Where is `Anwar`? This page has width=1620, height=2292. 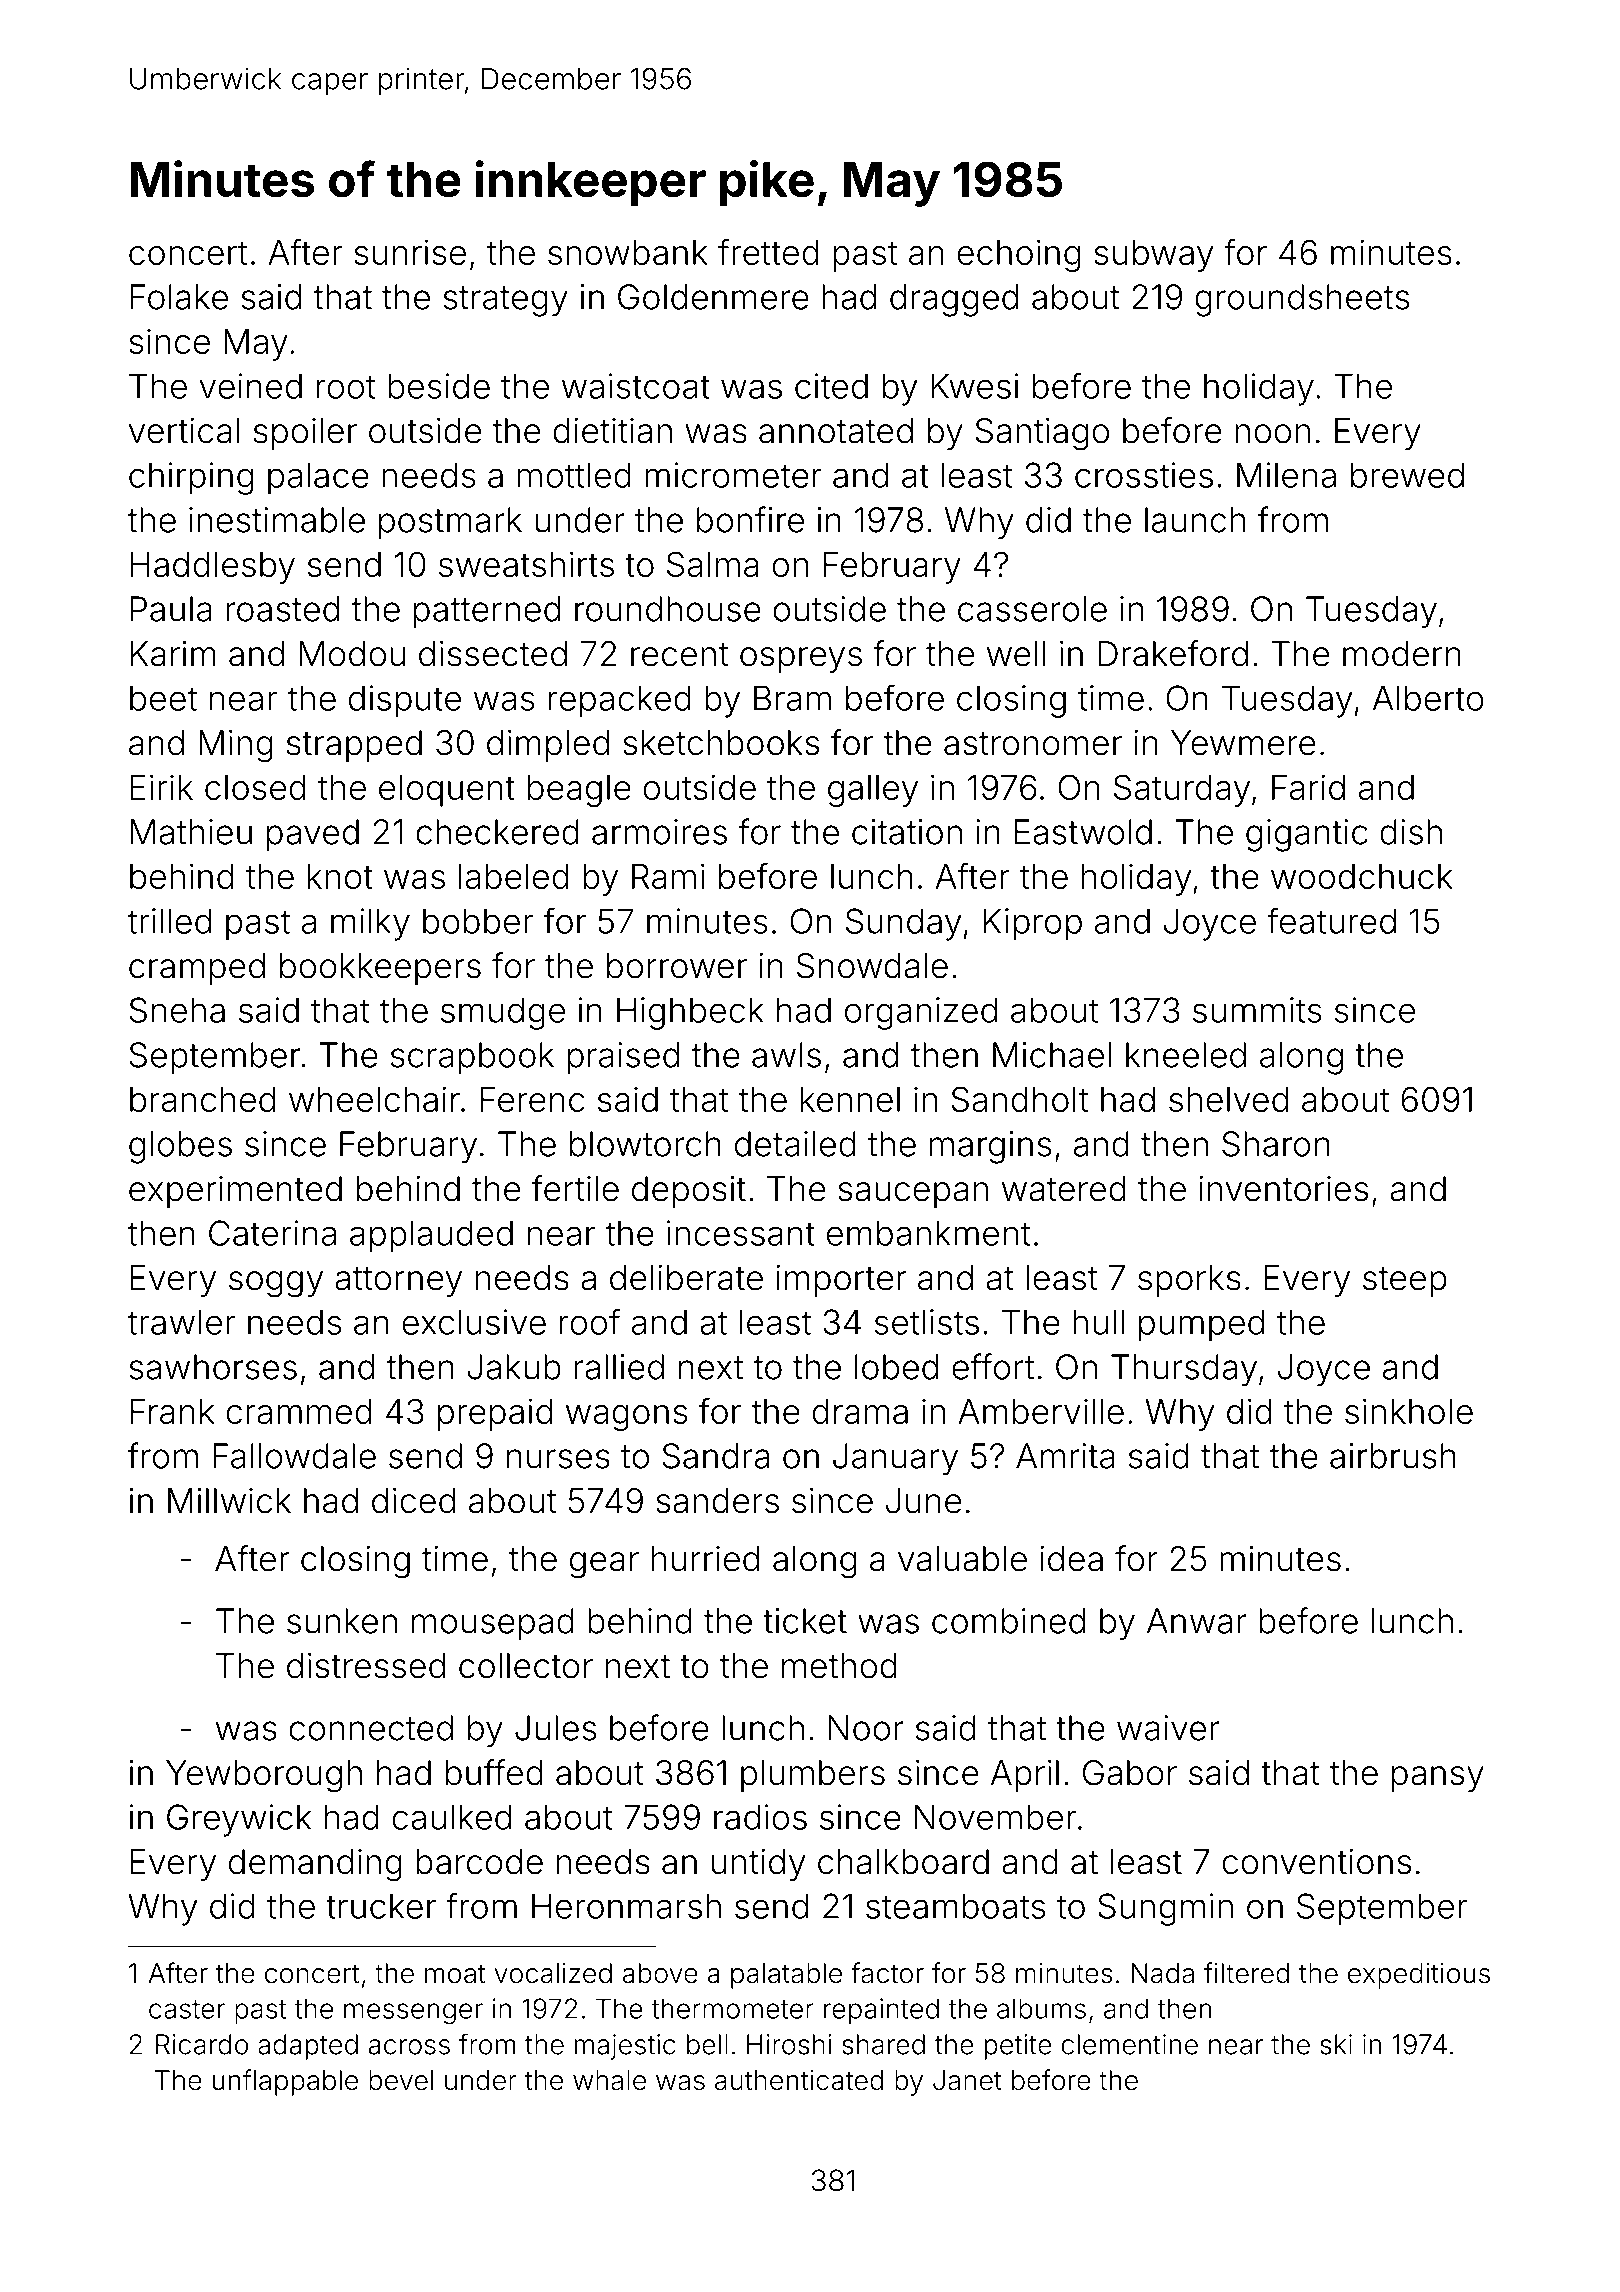 Anwar is located at coordinates (1197, 1621).
